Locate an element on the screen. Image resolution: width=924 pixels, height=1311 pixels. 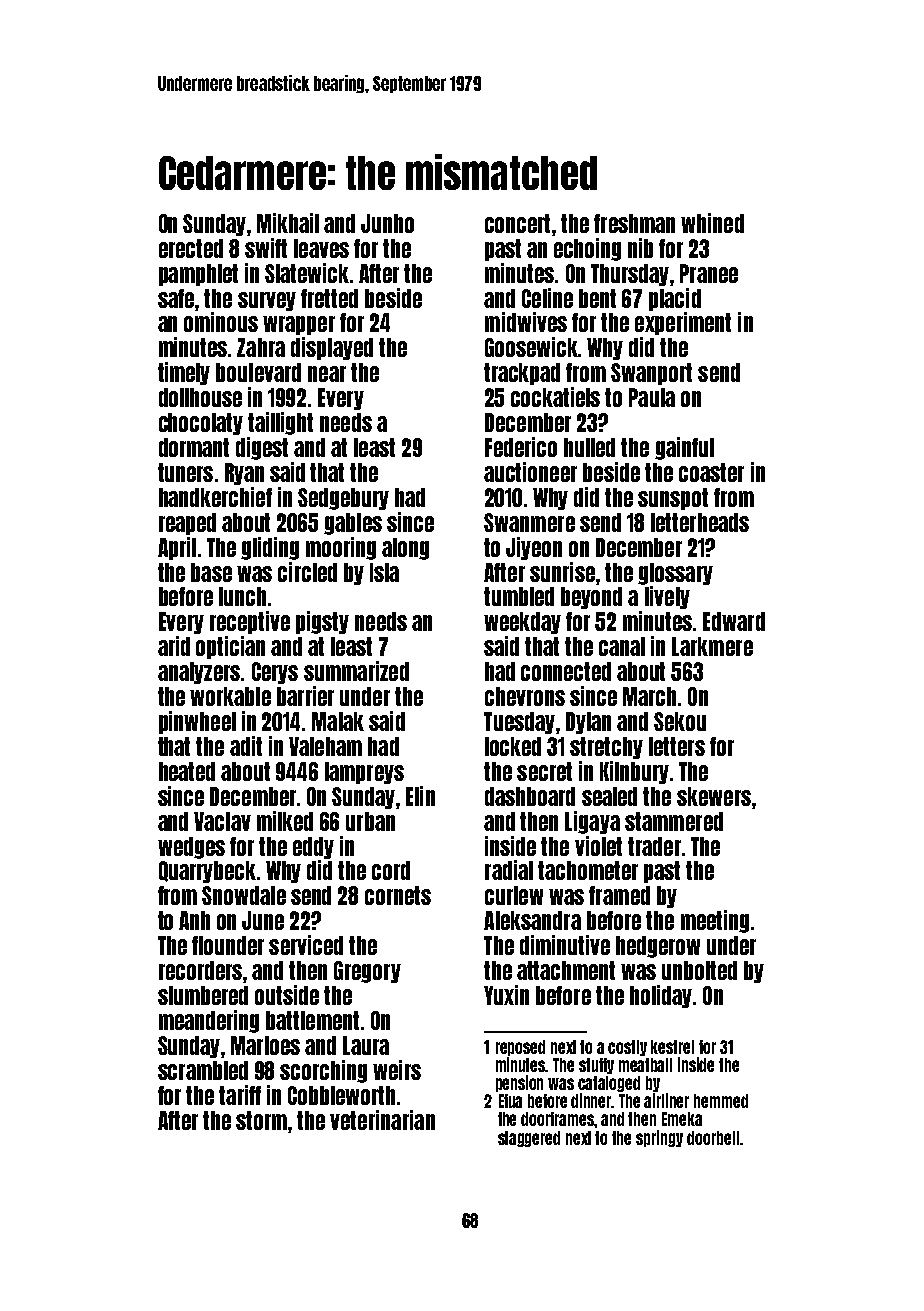
Mikhail is located at coordinates (288, 223).
